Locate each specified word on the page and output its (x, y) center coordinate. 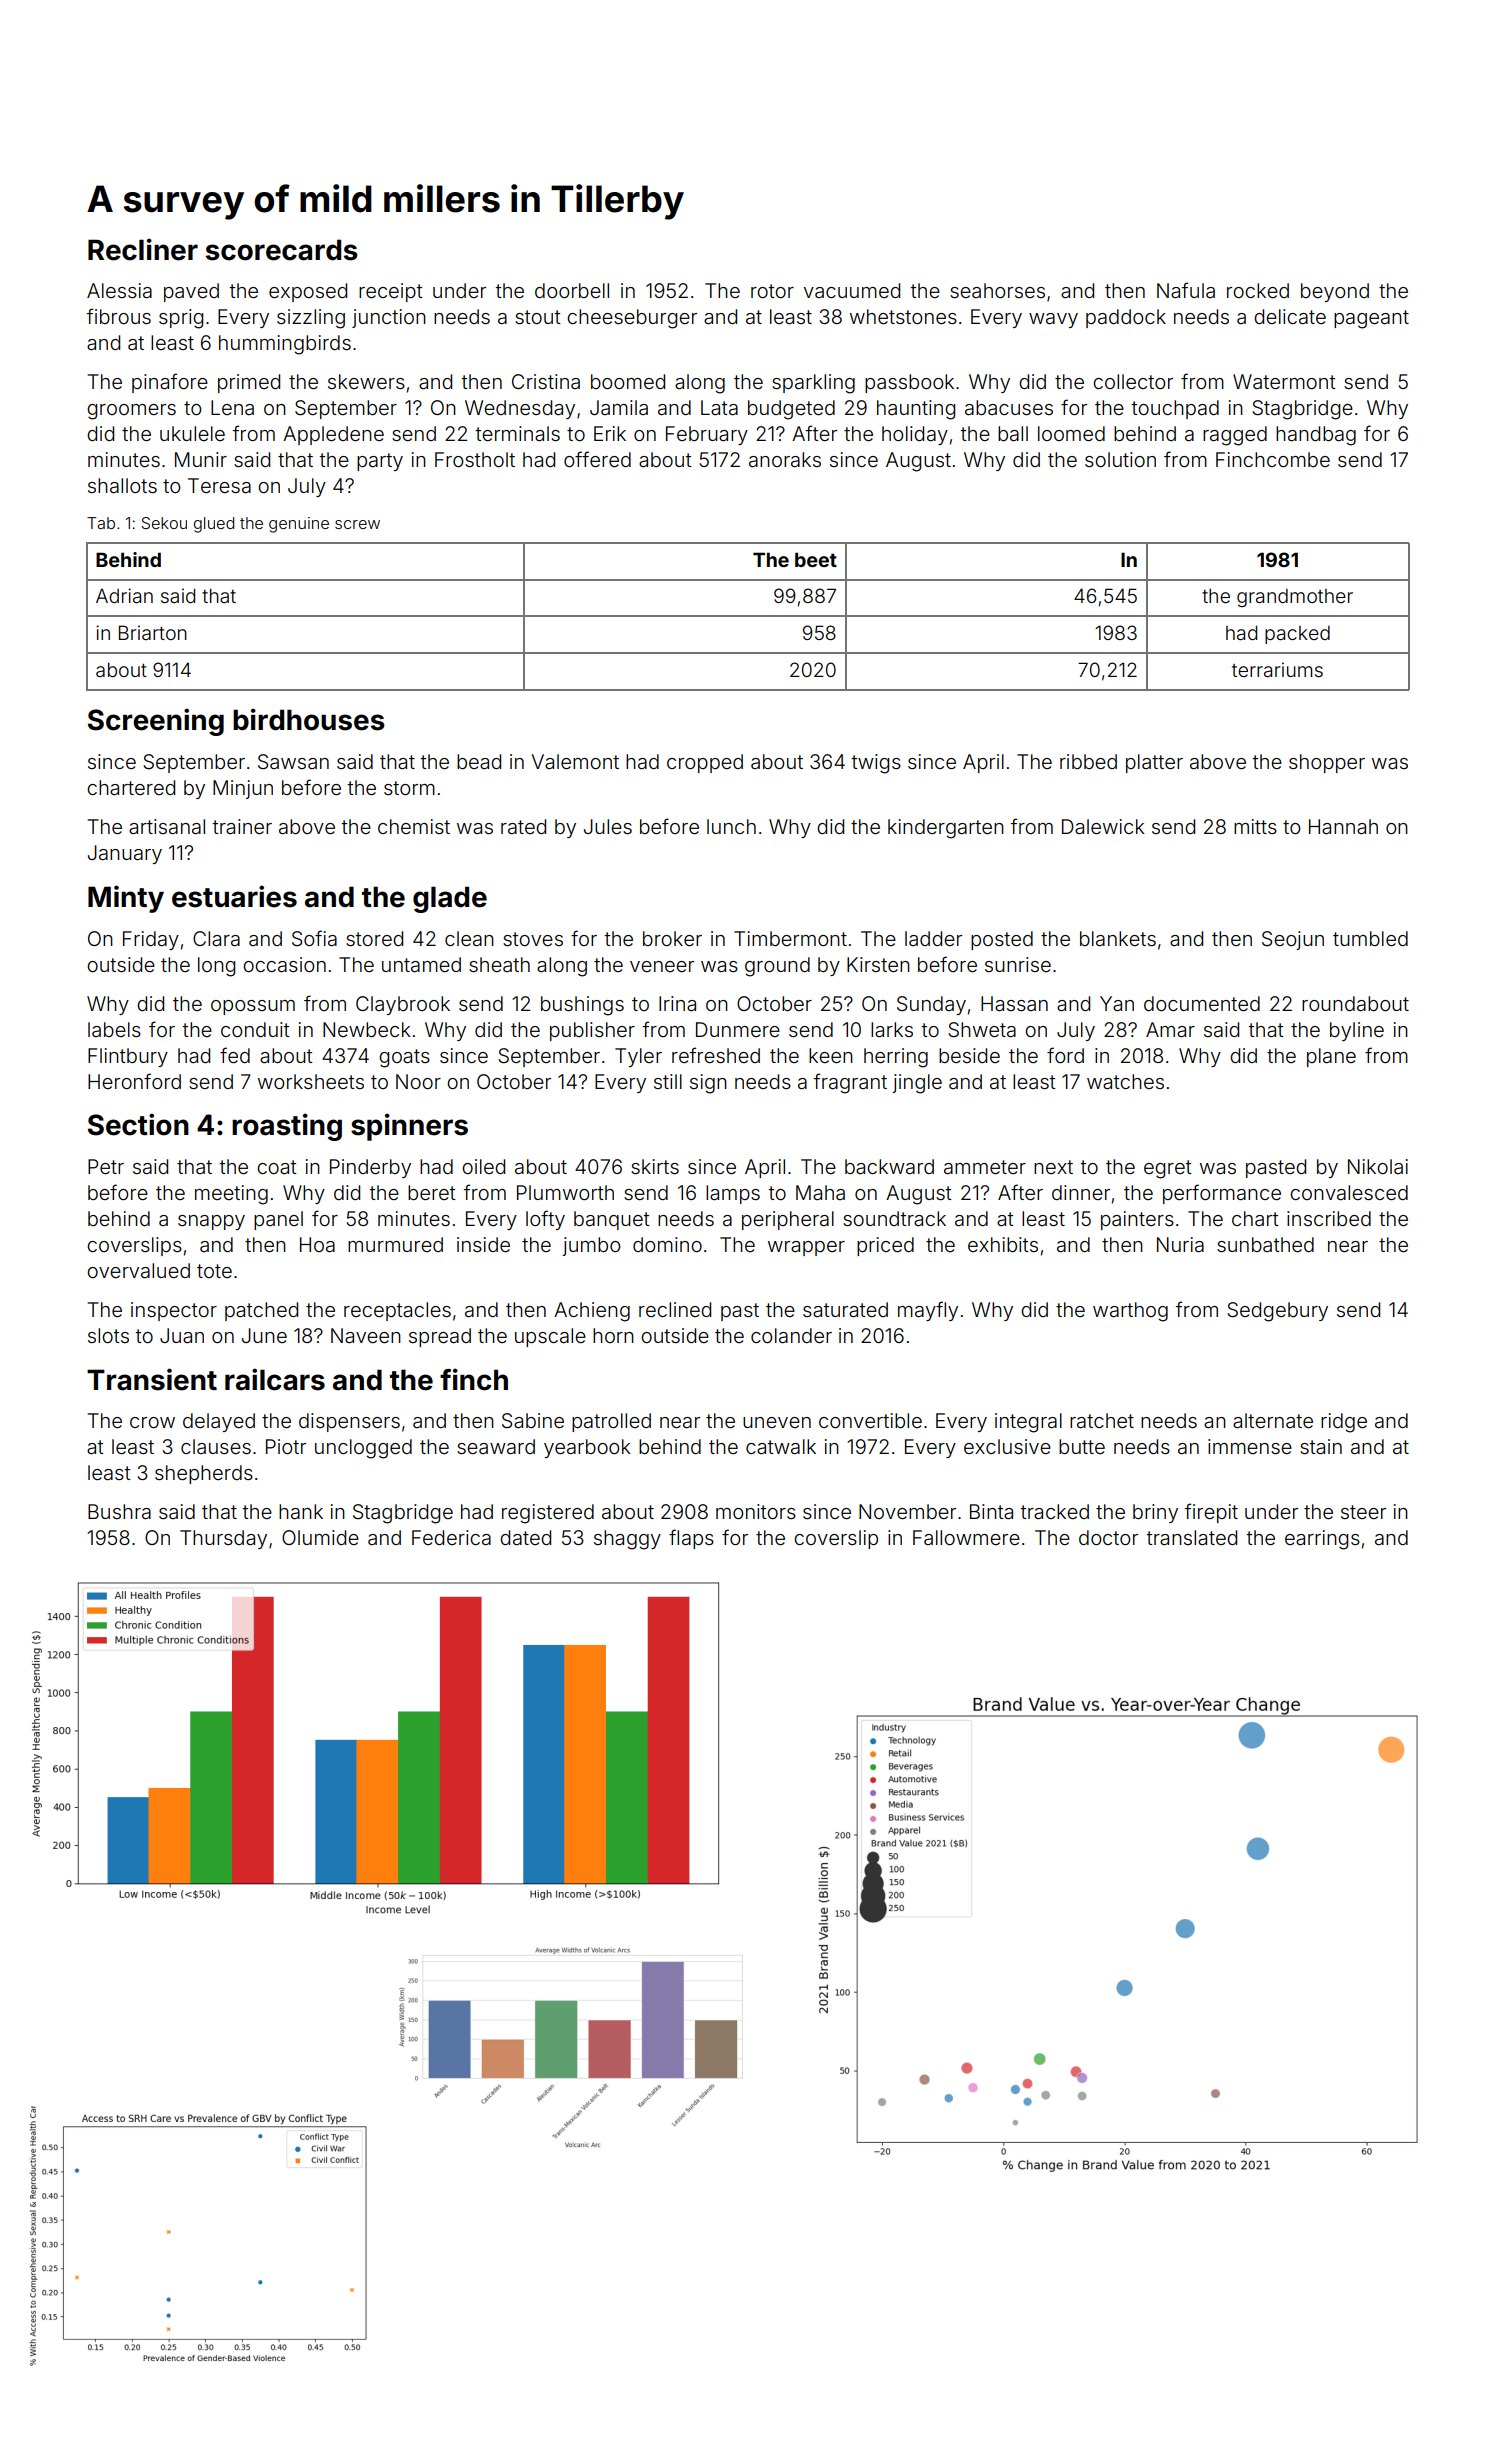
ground (777, 967)
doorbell (572, 290)
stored (374, 938)
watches (1125, 1081)
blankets (1118, 938)
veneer (662, 966)
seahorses (997, 290)
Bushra (119, 1511)
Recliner (143, 249)
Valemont (575, 761)
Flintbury (128, 1057)
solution (1120, 459)
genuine (299, 525)
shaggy (627, 1540)
